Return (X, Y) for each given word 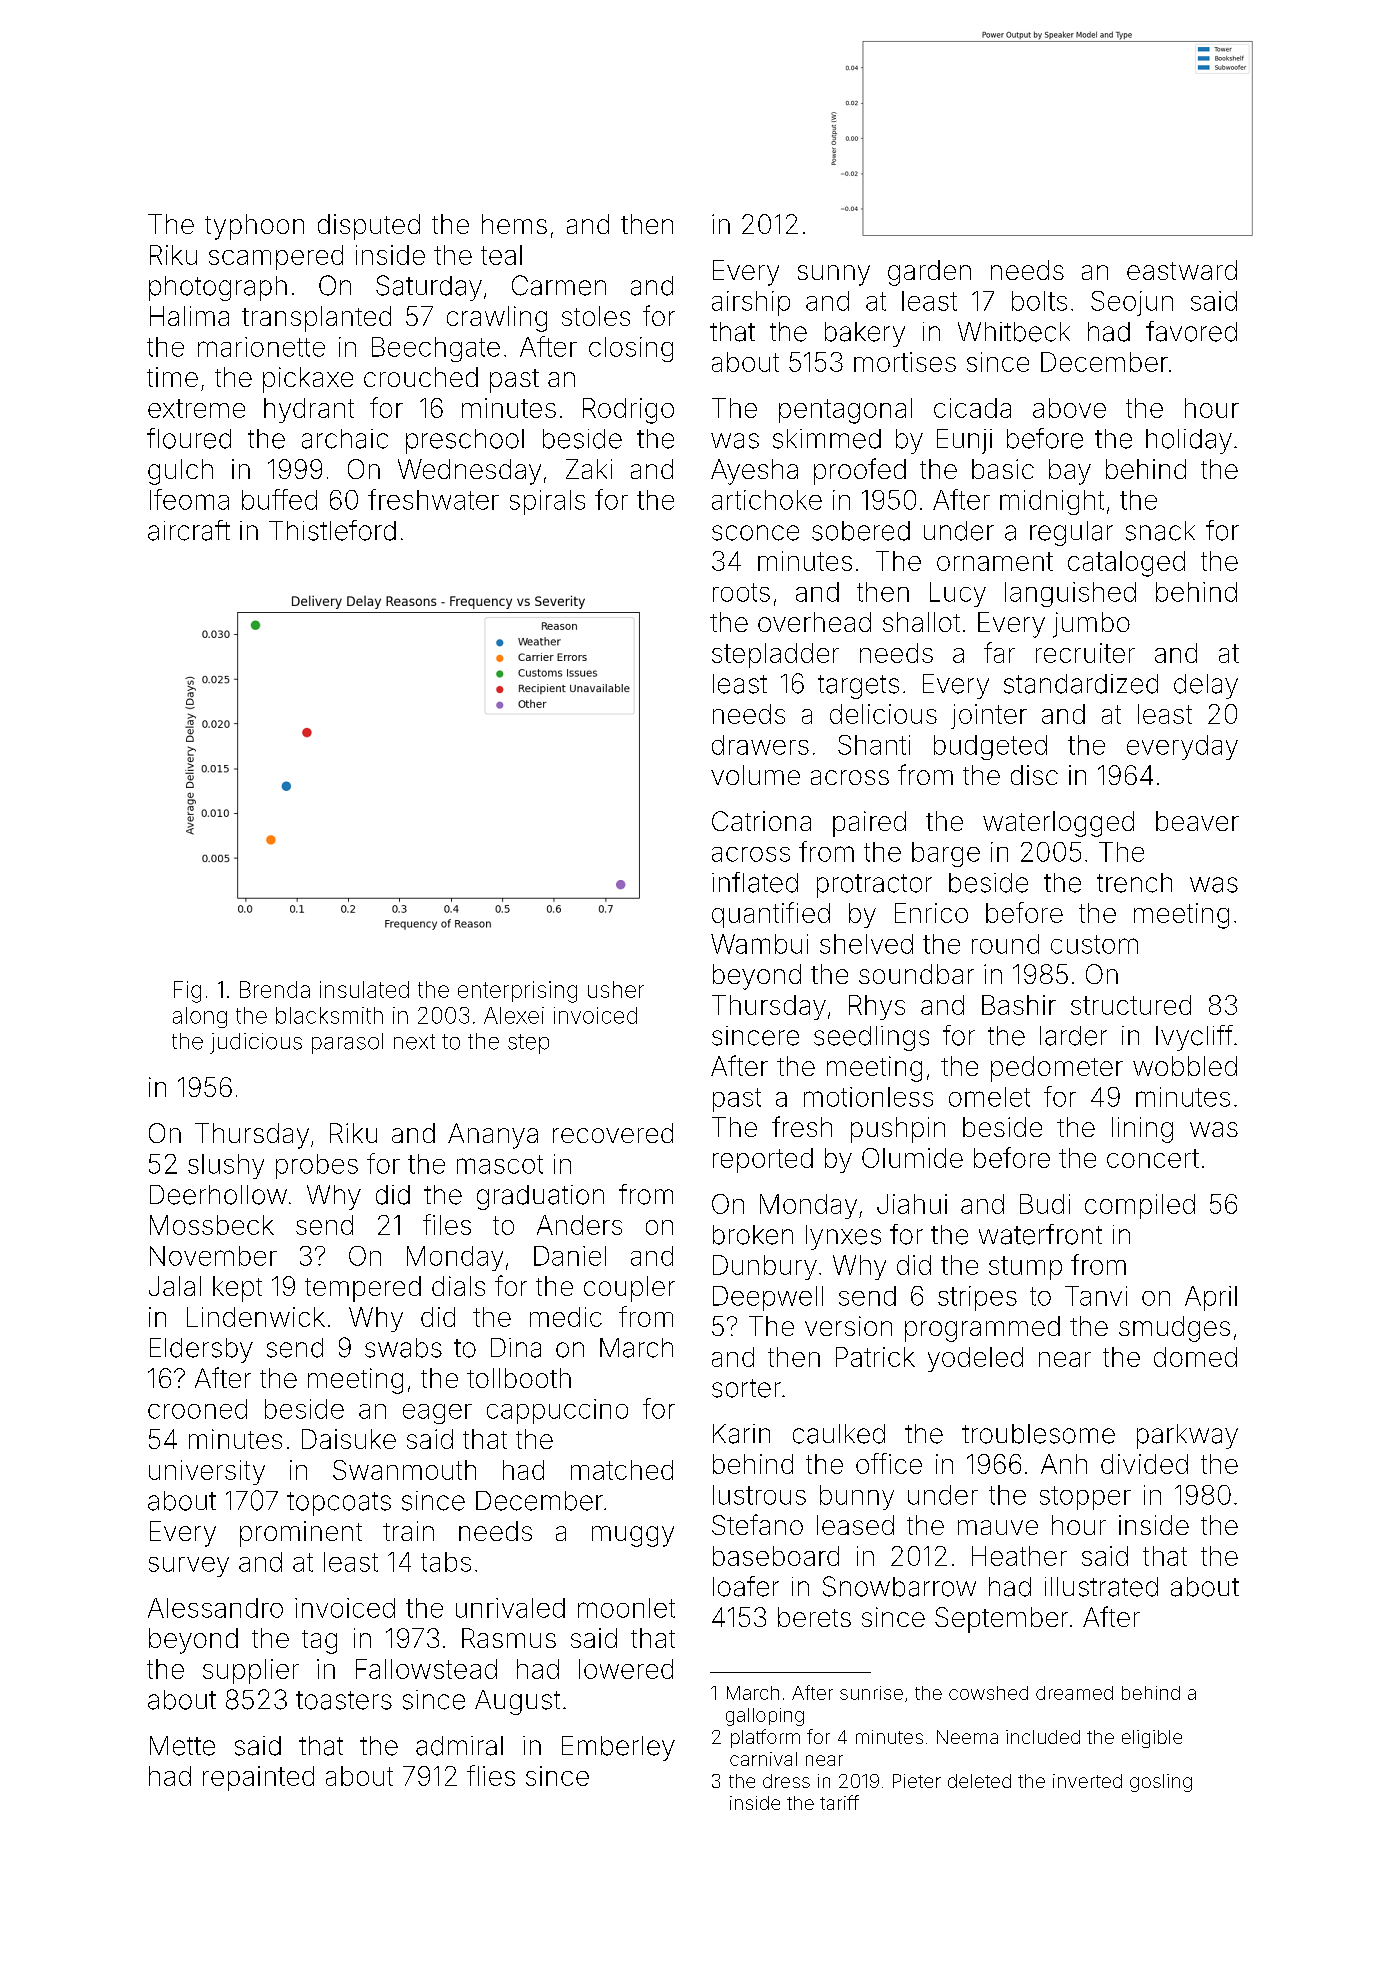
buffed (279, 499)
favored (1191, 331)
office (889, 1463)
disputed (369, 227)
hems (514, 224)
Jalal (175, 1286)
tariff (839, 1802)
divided (1144, 1464)
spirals (547, 502)
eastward (1182, 270)
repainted (258, 1778)
